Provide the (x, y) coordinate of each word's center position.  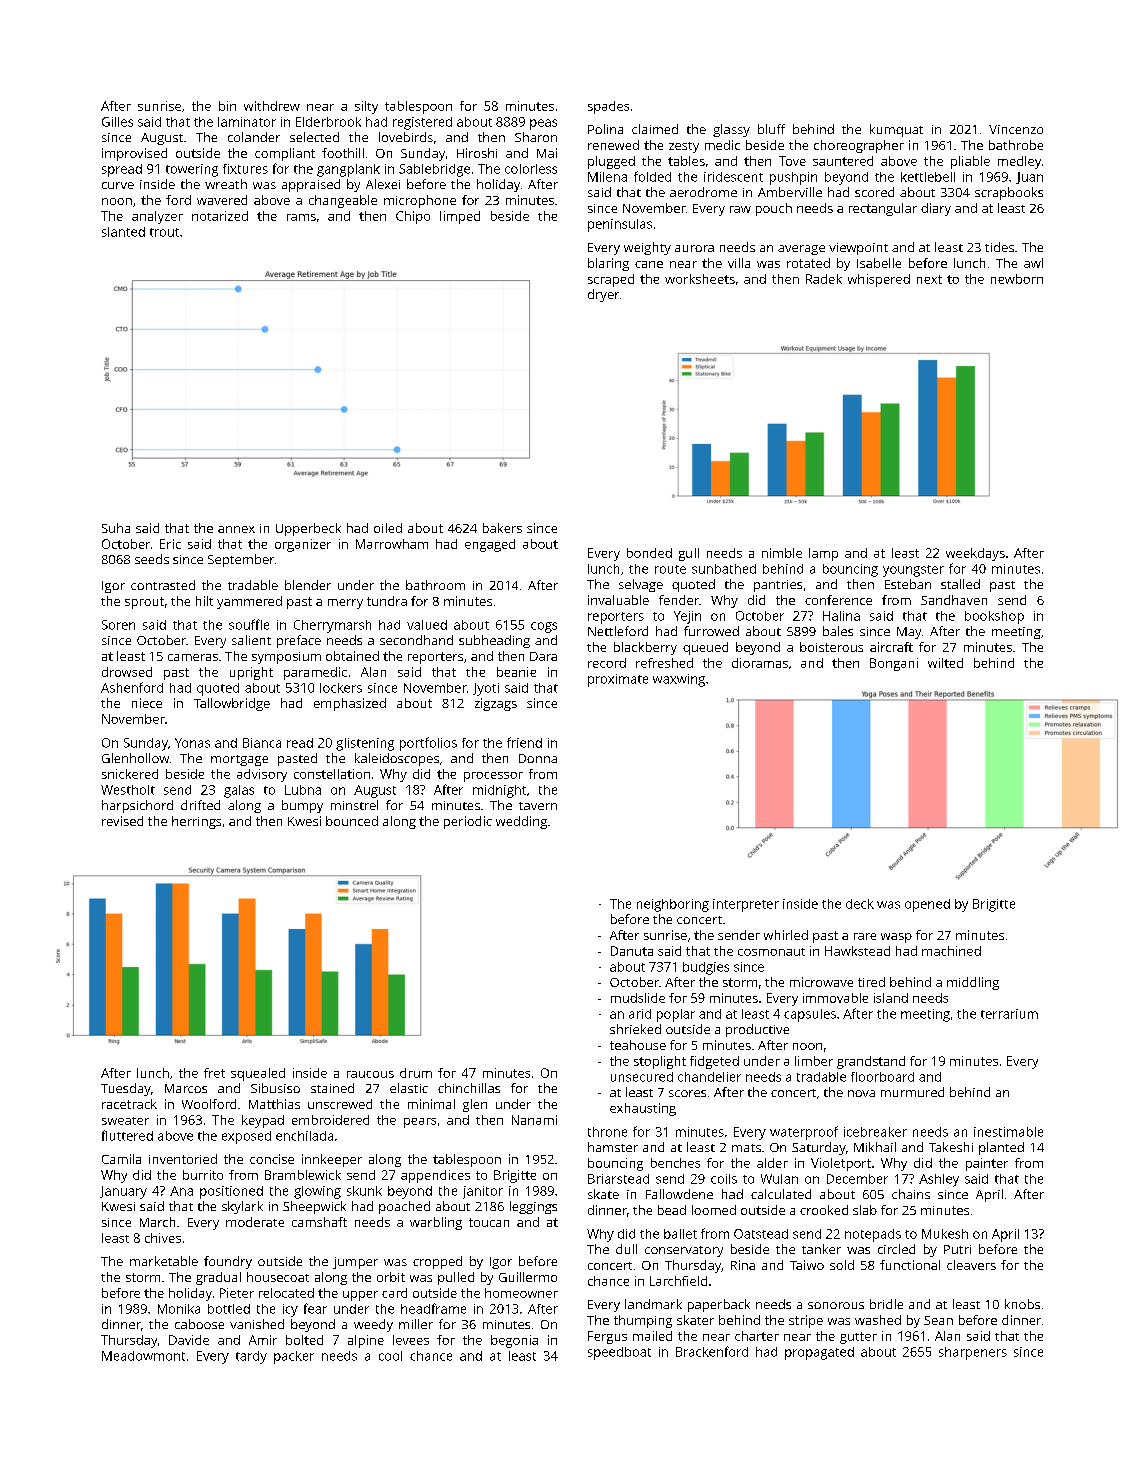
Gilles (117, 122)
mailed (652, 1336)
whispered (879, 280)
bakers (502, 528)
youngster (913, 571)
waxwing (679, 680)
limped (460, 217)
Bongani (894, 664)
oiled (388, 528)
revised (122, 821)
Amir (263, 1340)
